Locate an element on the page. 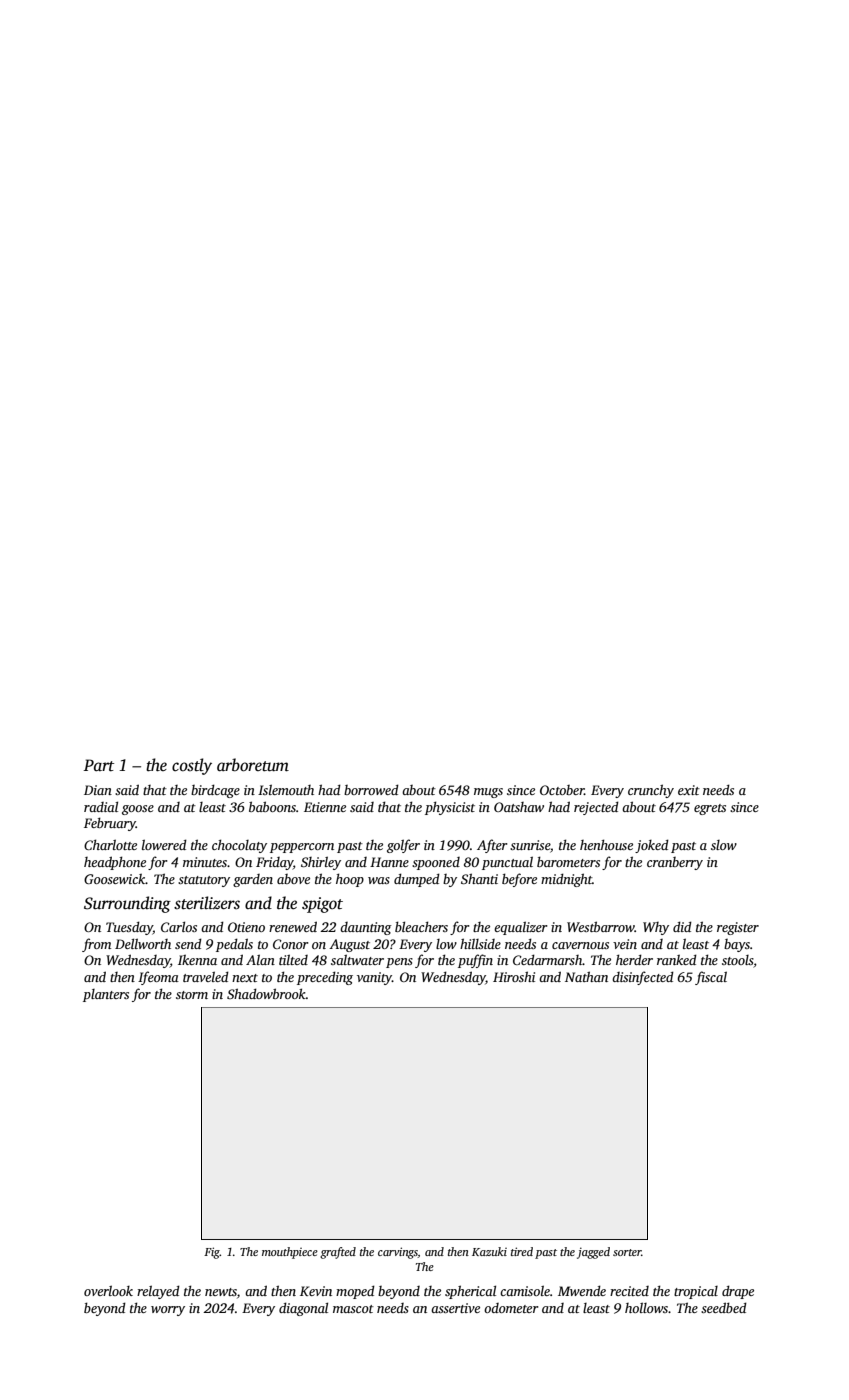 This document has width=849, height=1400. spherical is located at coordinates (470, 1292).
